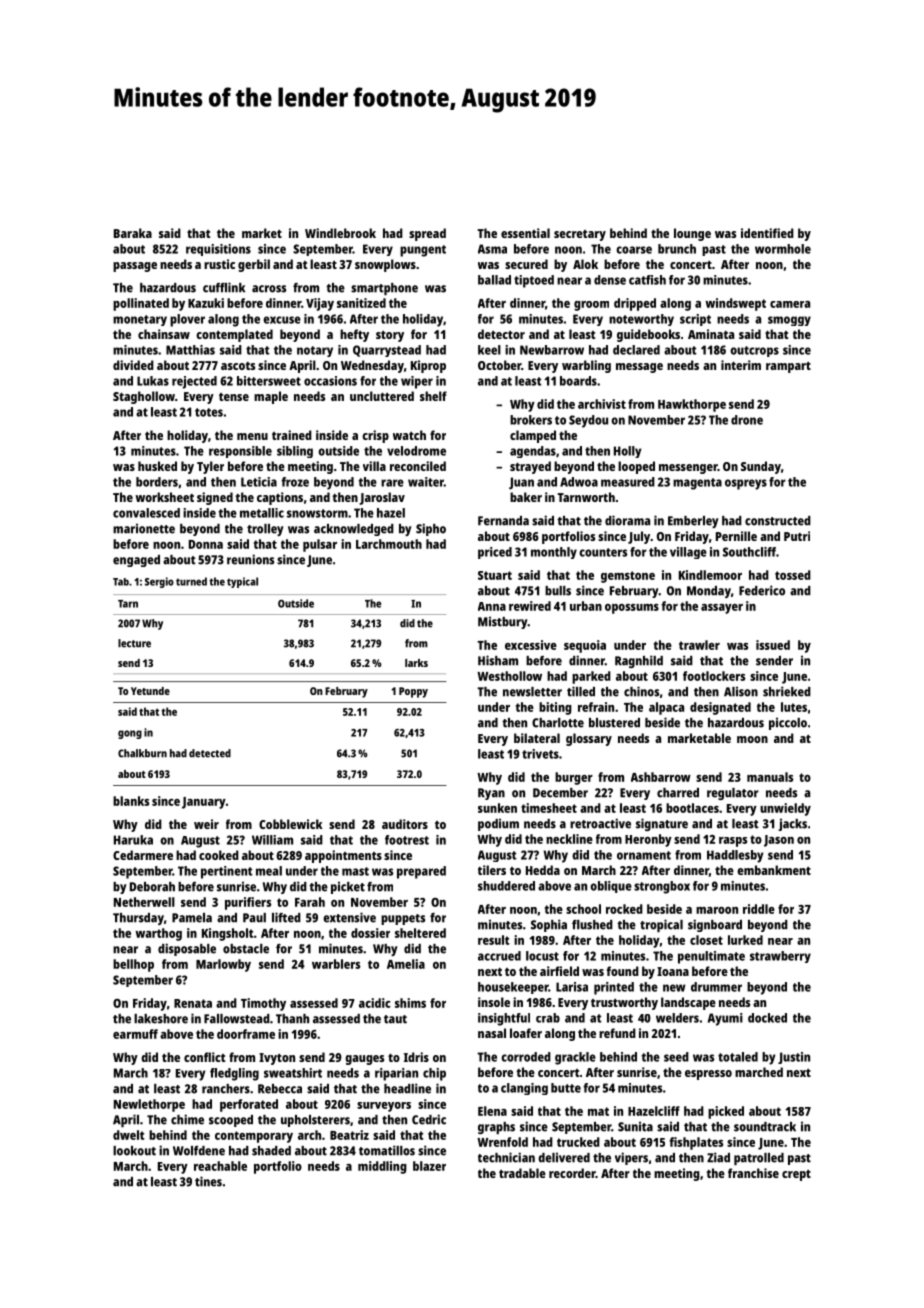  Describe the element at coordinates (759, 1159) in the image. I see `patrolled` at that location.
